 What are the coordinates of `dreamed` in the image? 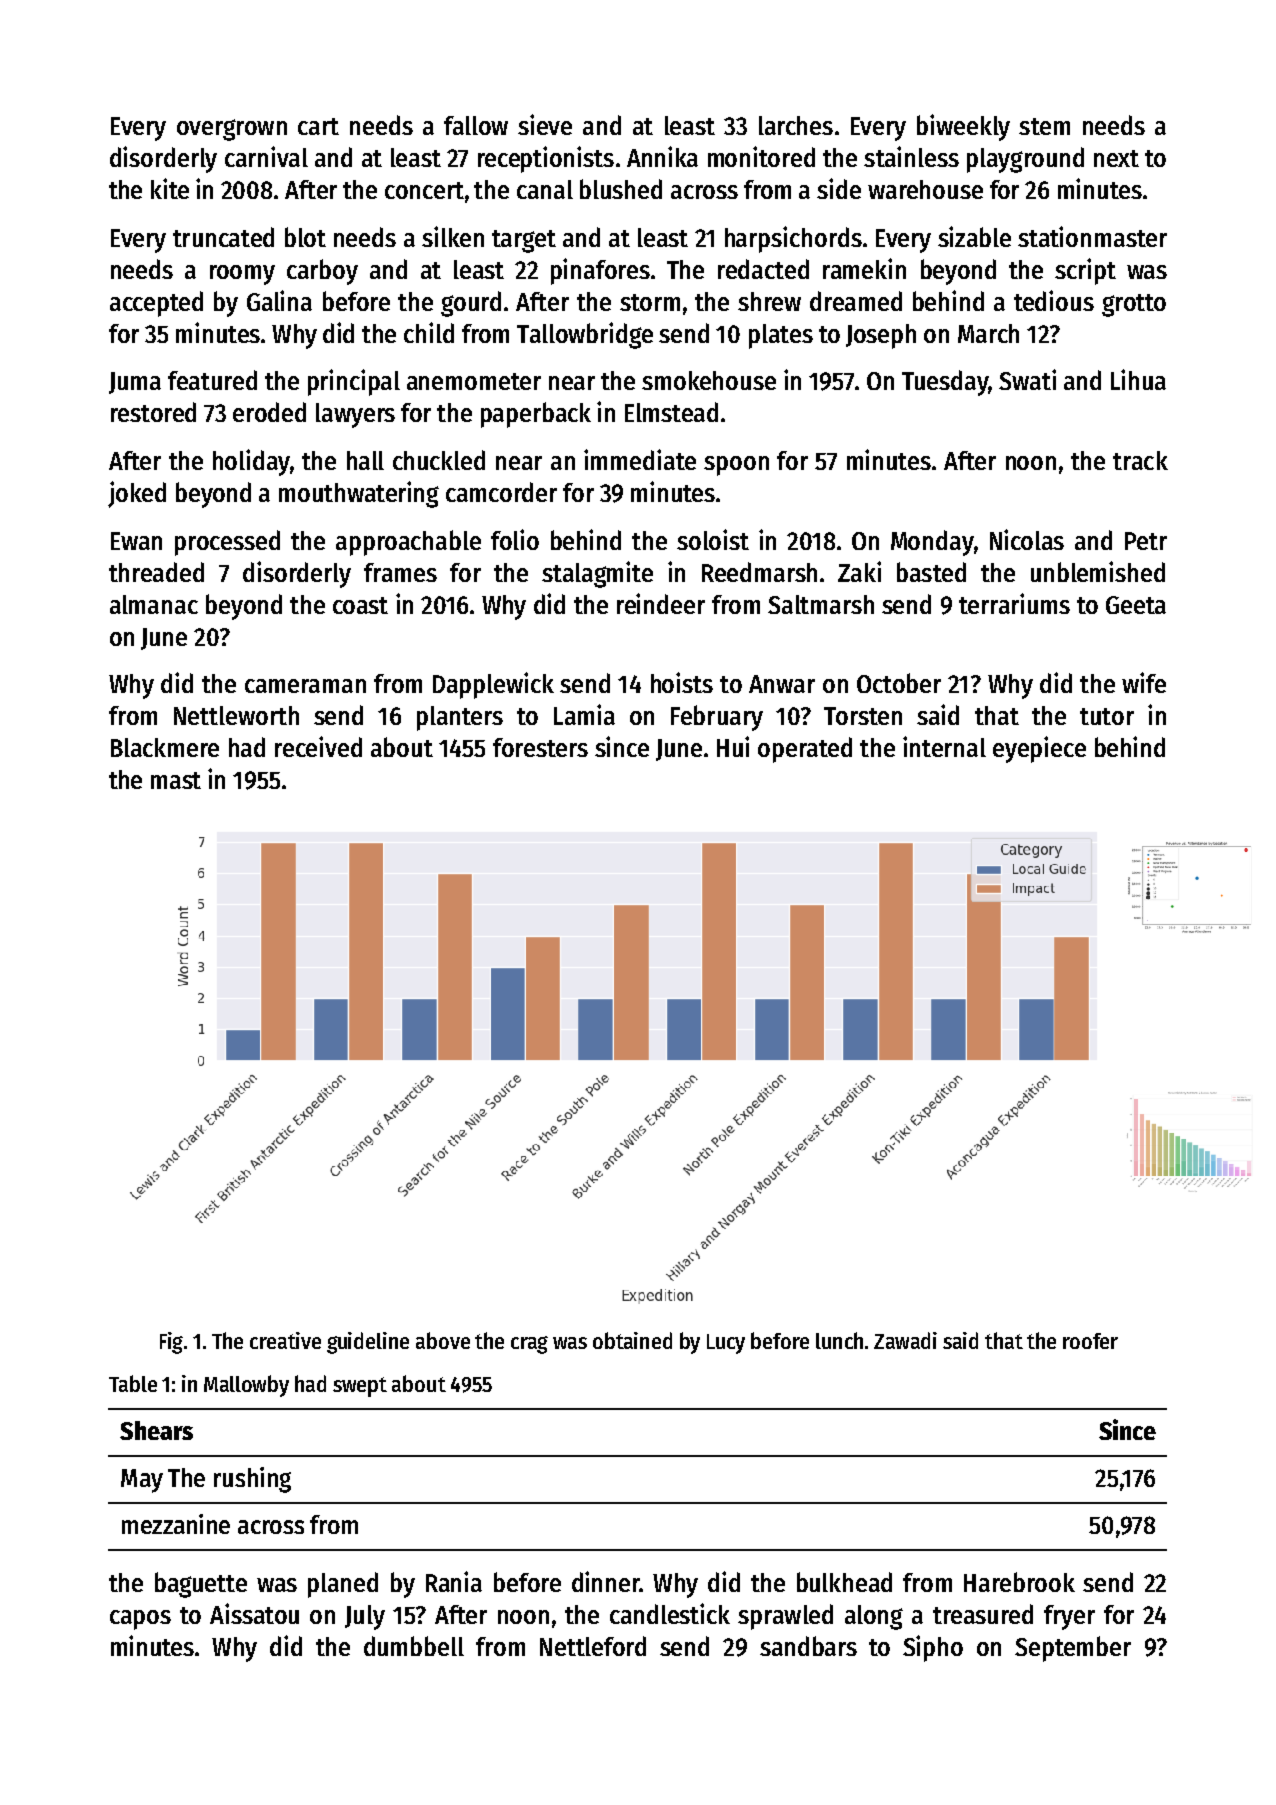 It's located at (856, 301).
